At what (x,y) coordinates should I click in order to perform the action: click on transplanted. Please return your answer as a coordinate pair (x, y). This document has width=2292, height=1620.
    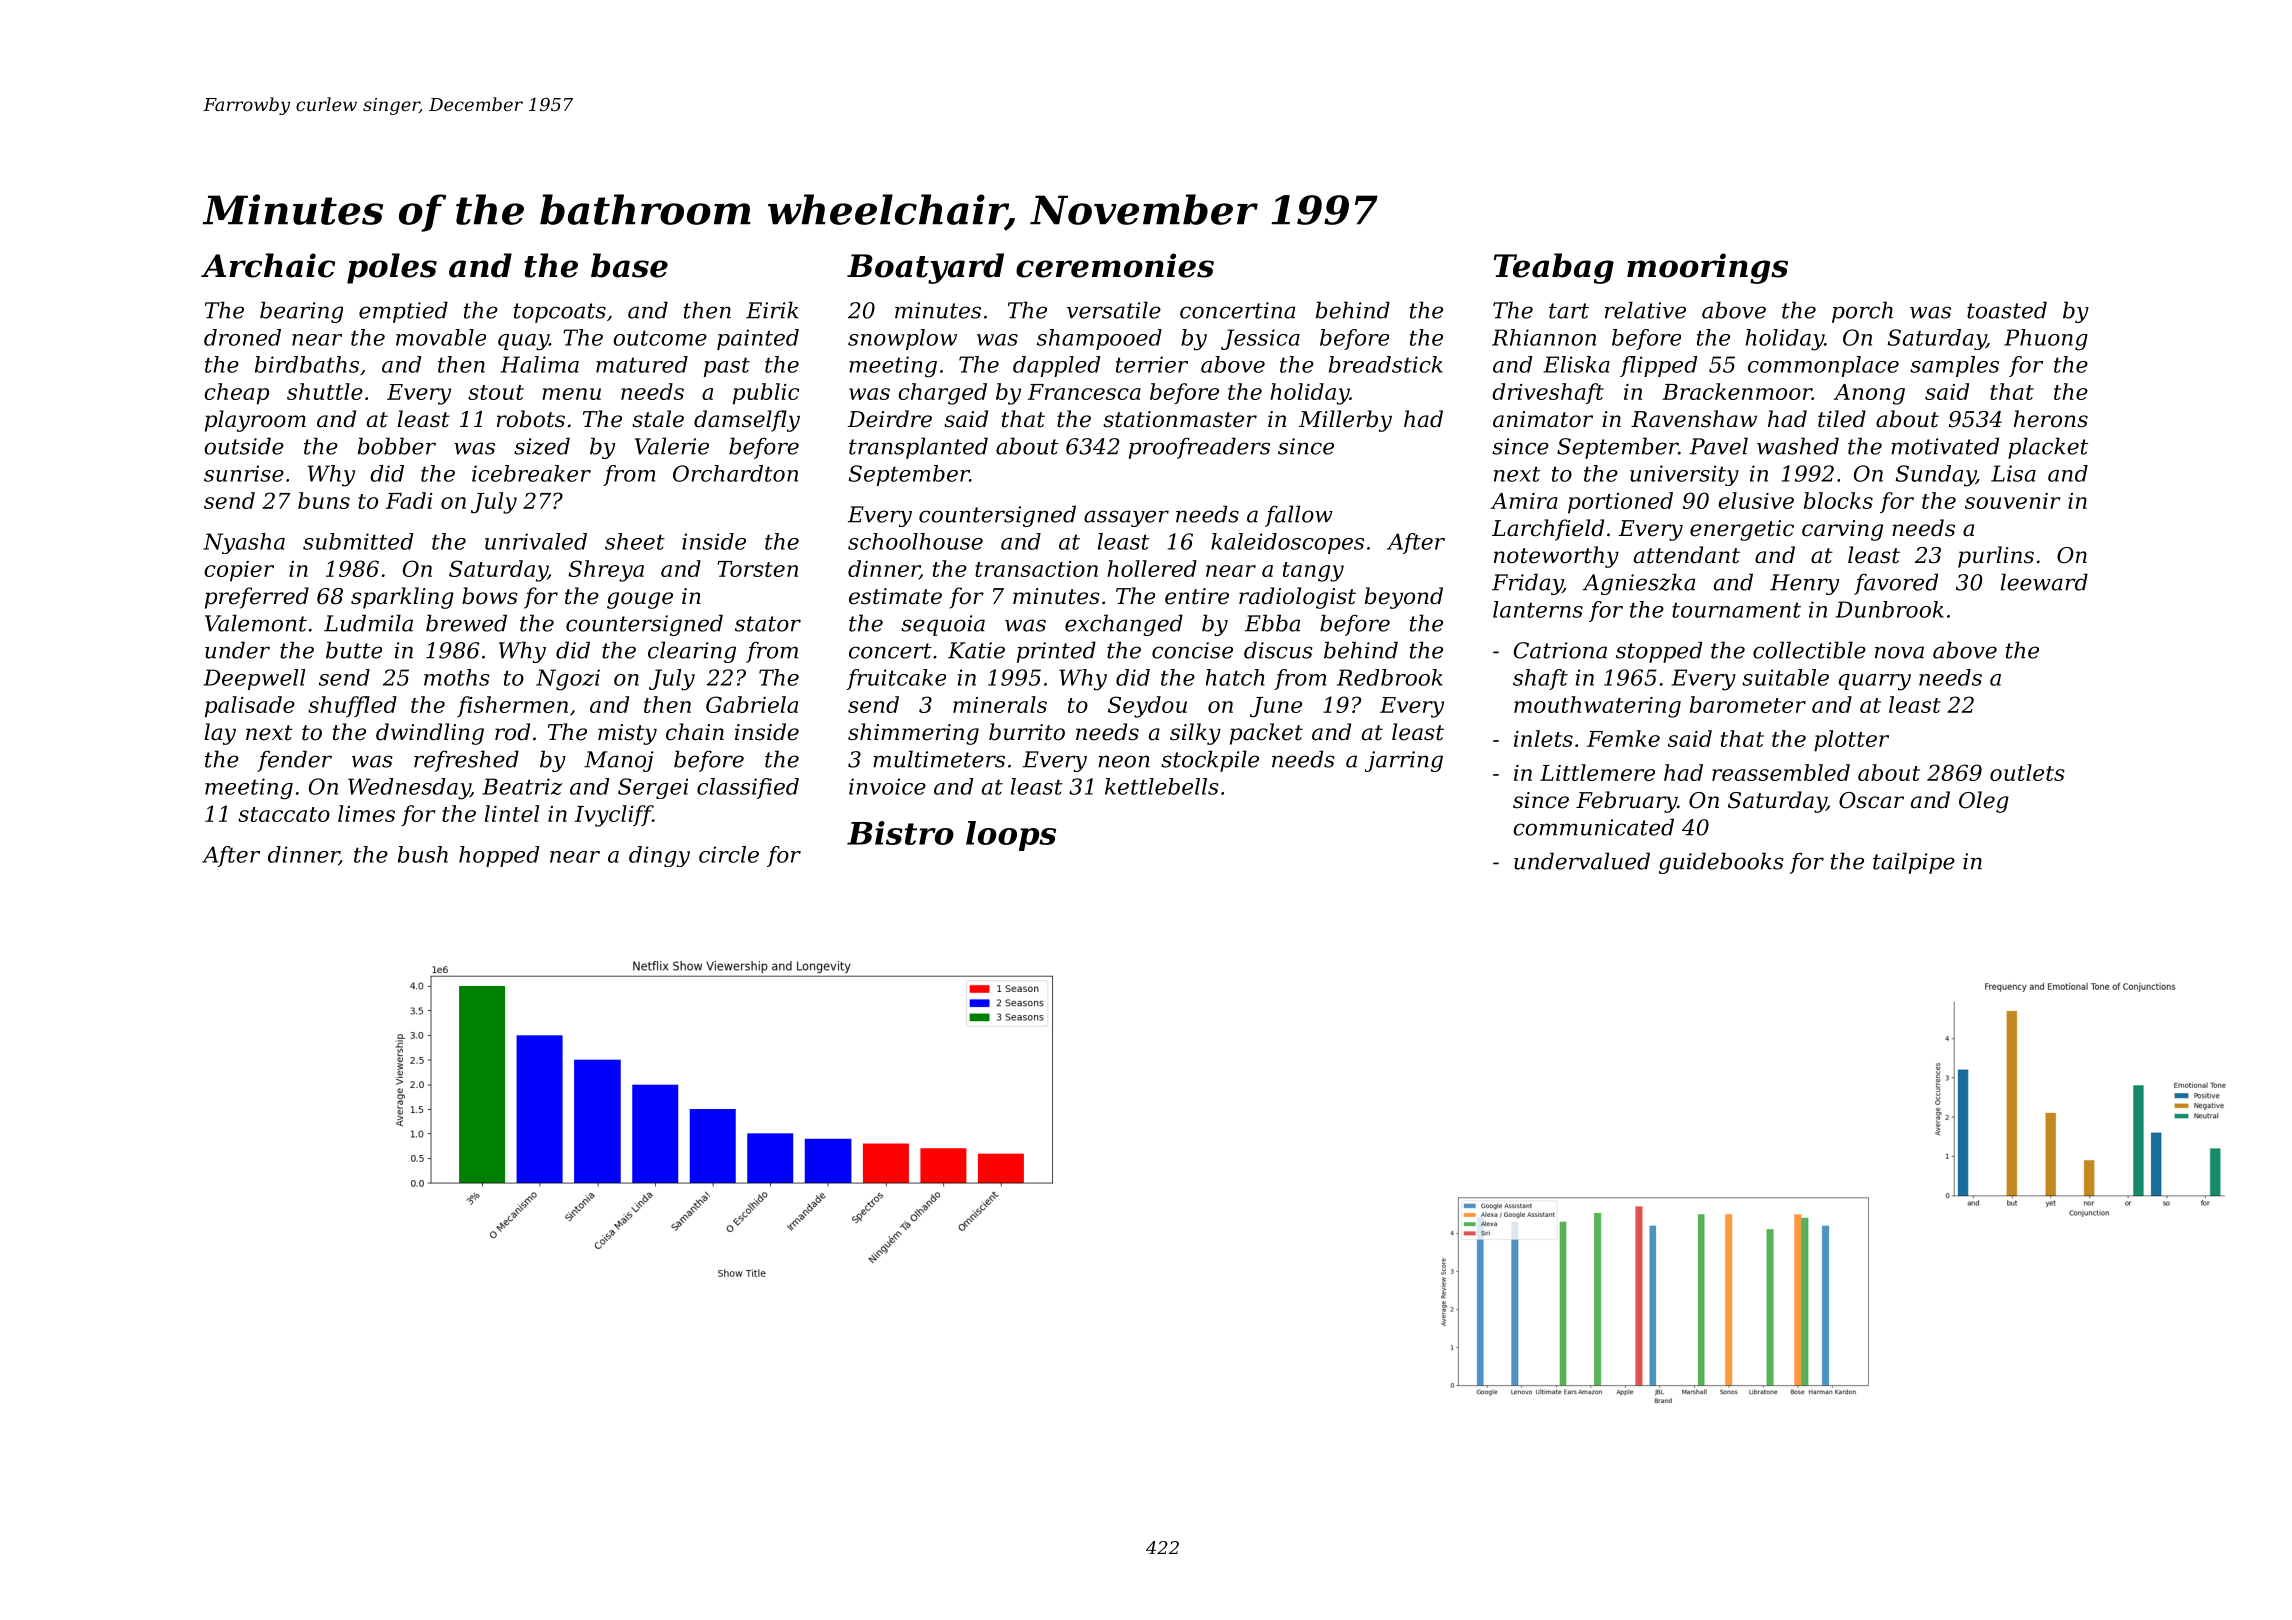
    Looking at the image, I should click on (918, 448).
